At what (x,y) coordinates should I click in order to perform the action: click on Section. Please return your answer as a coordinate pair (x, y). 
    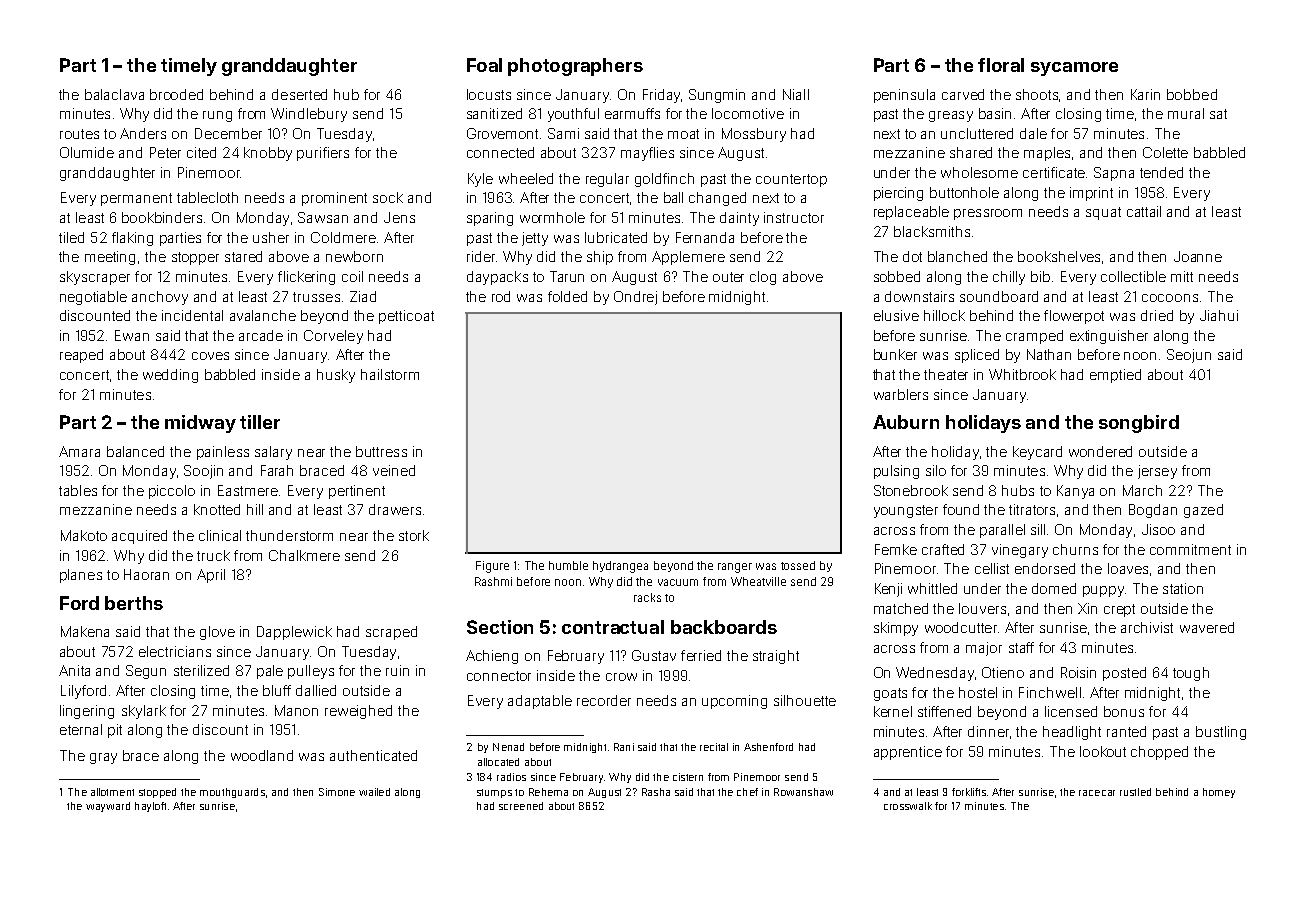
    Looking at the image, I should click on (500, 627).
